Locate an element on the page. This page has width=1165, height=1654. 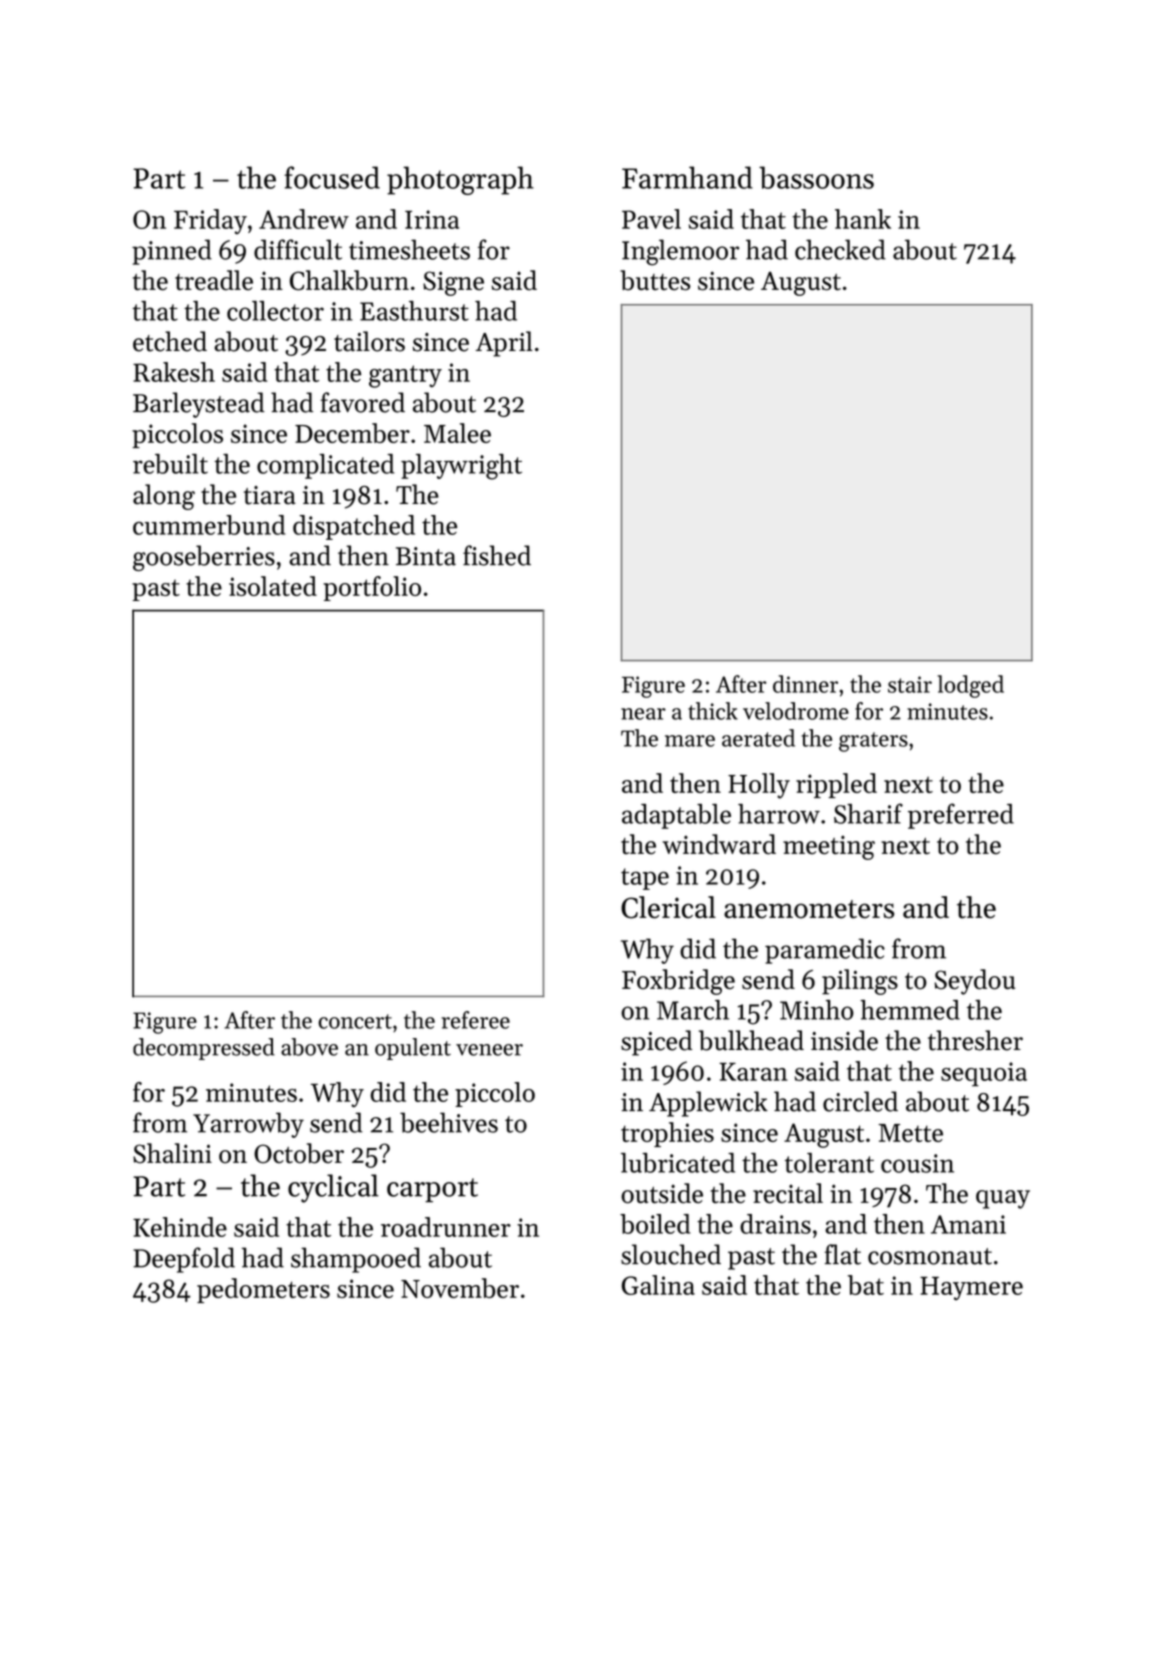
pedometers is located at coordinates (263, 1290).
